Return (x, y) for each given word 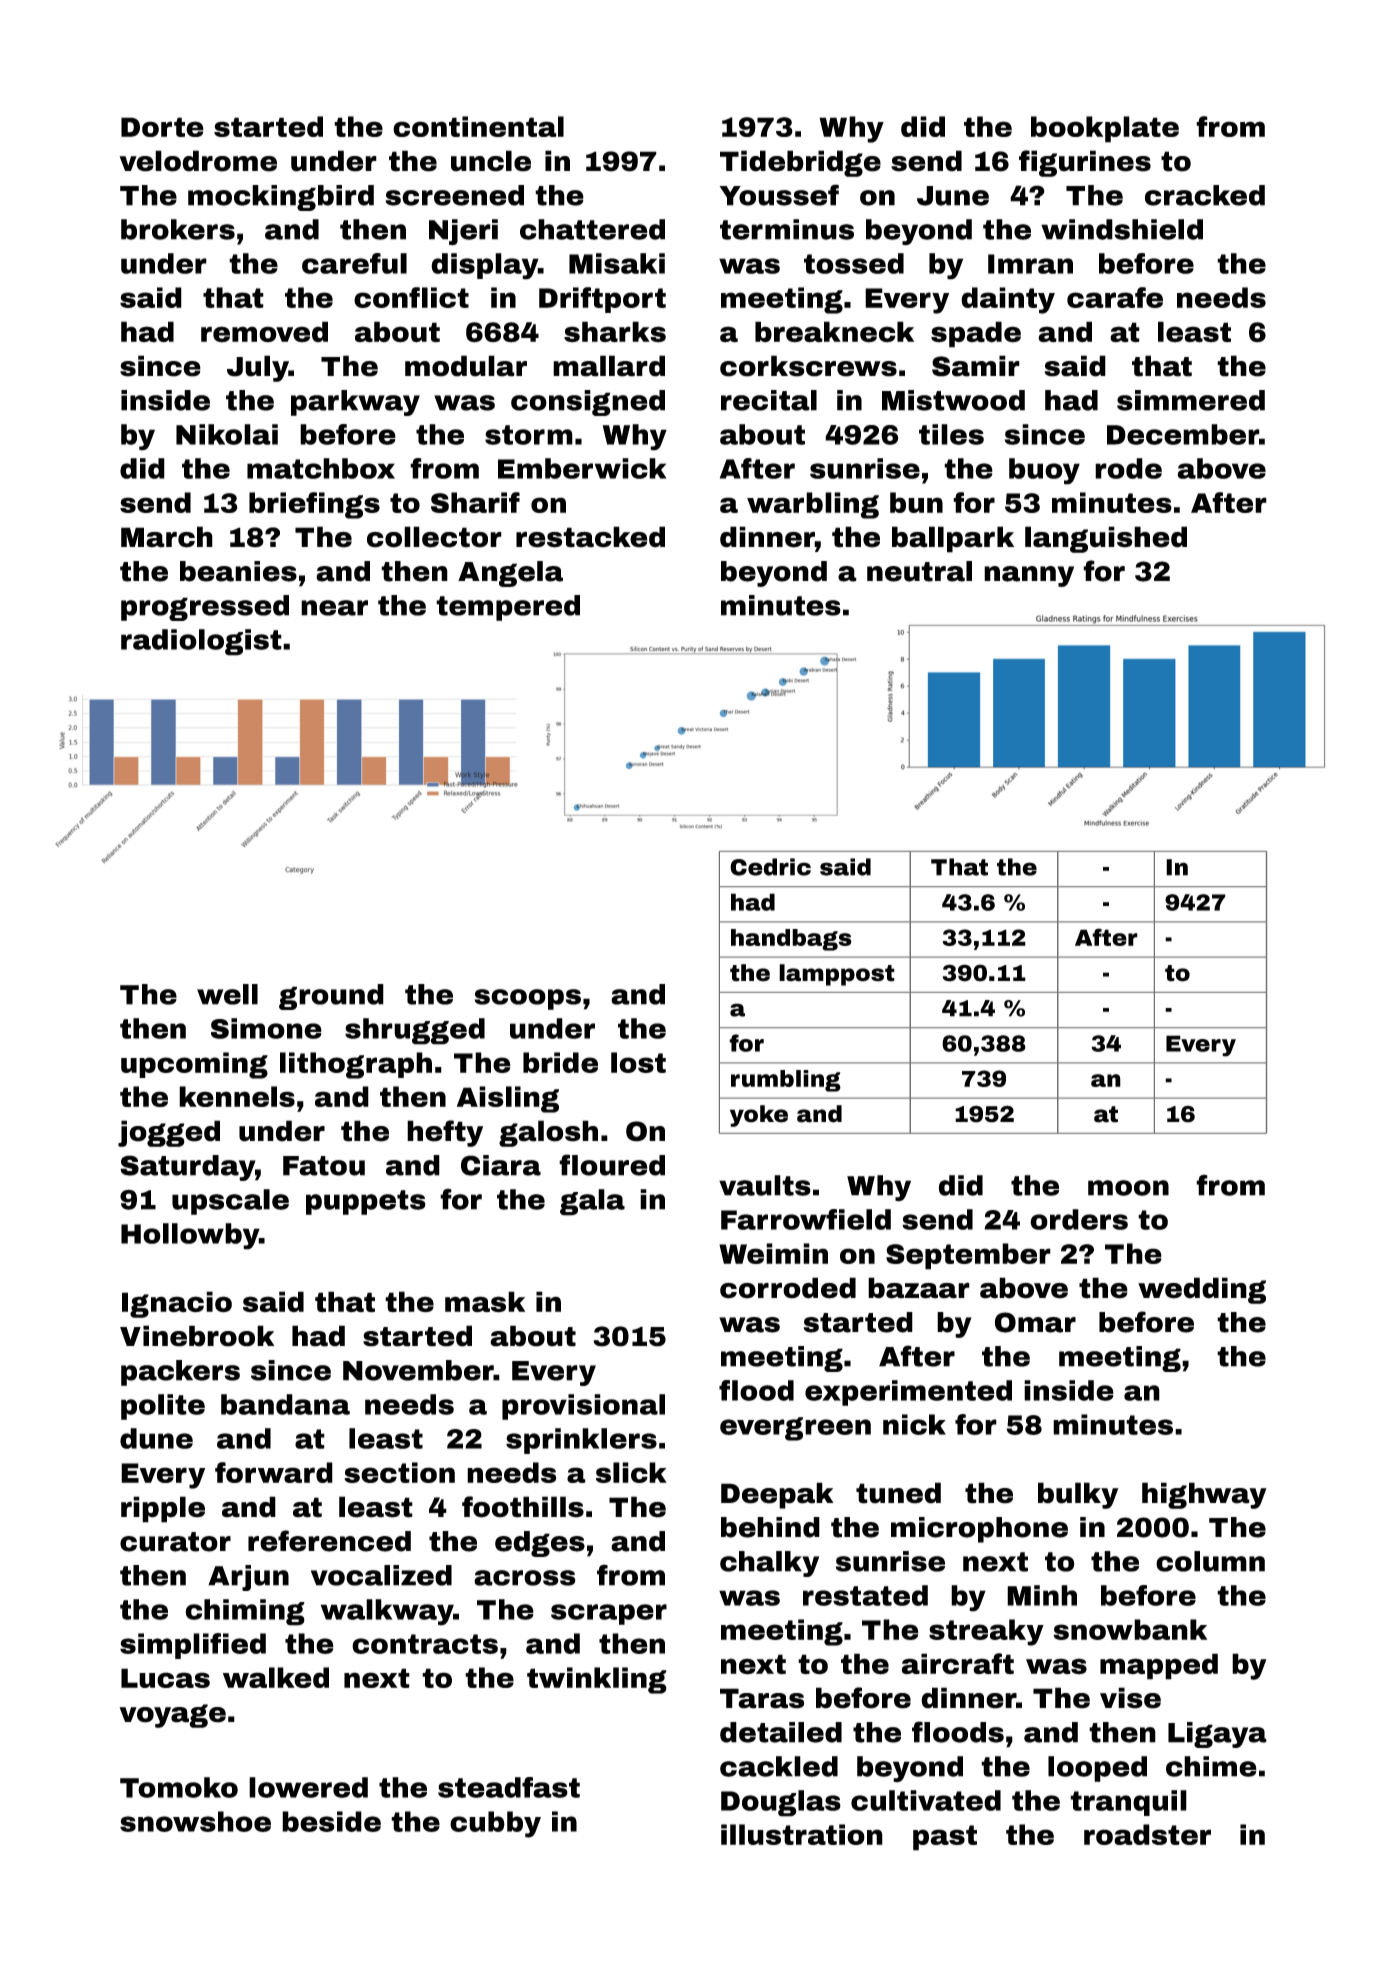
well (227, 994)
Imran (1030, 264)
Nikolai (227, 434)
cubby (495, 1824)
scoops (527, 999)
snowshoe (195, 1821)
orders (1079, 1219)
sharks (615, 332)
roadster (1147, 1834)
